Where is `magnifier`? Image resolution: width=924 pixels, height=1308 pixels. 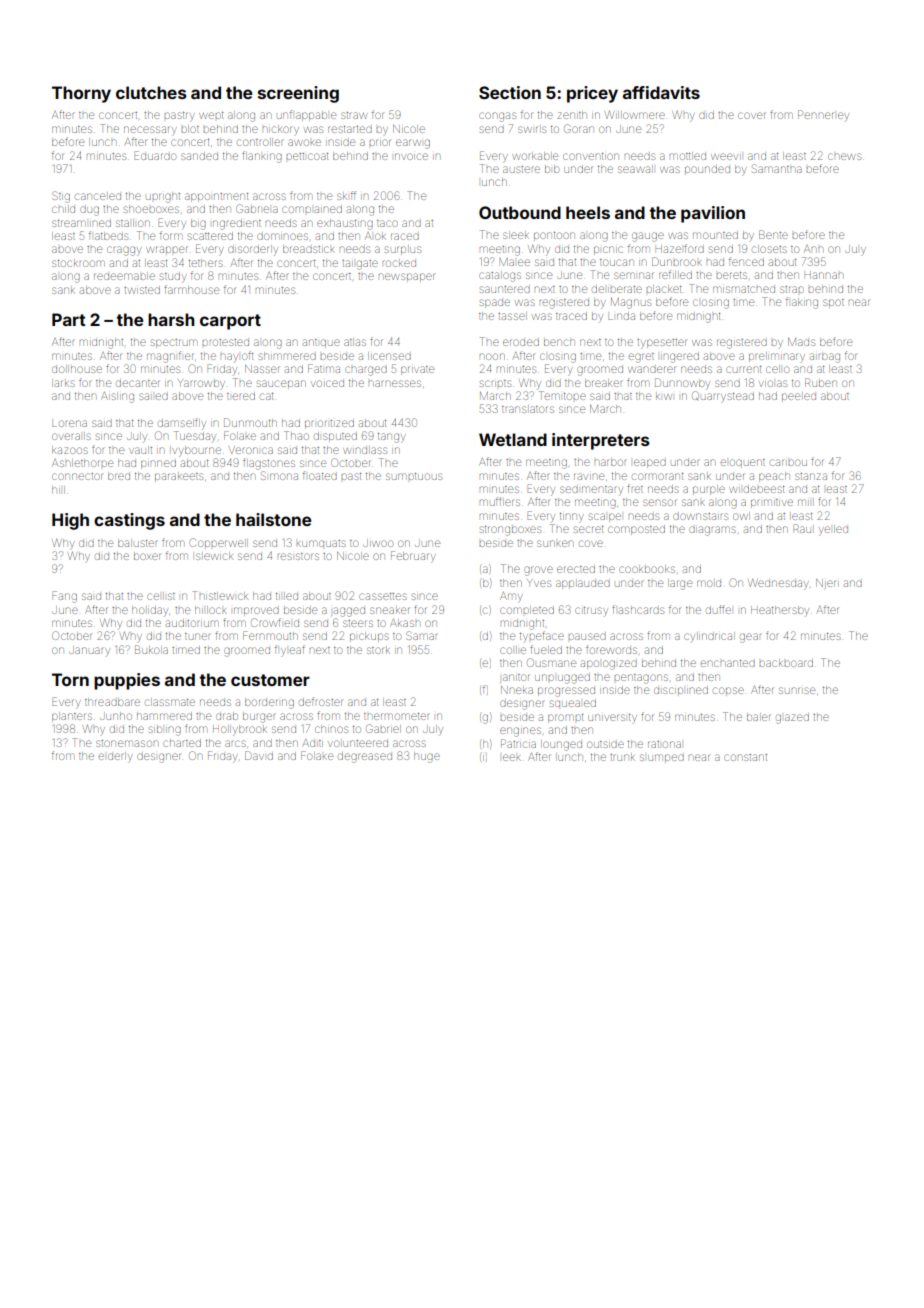
magnifier is located at coordinates (170, 357).
